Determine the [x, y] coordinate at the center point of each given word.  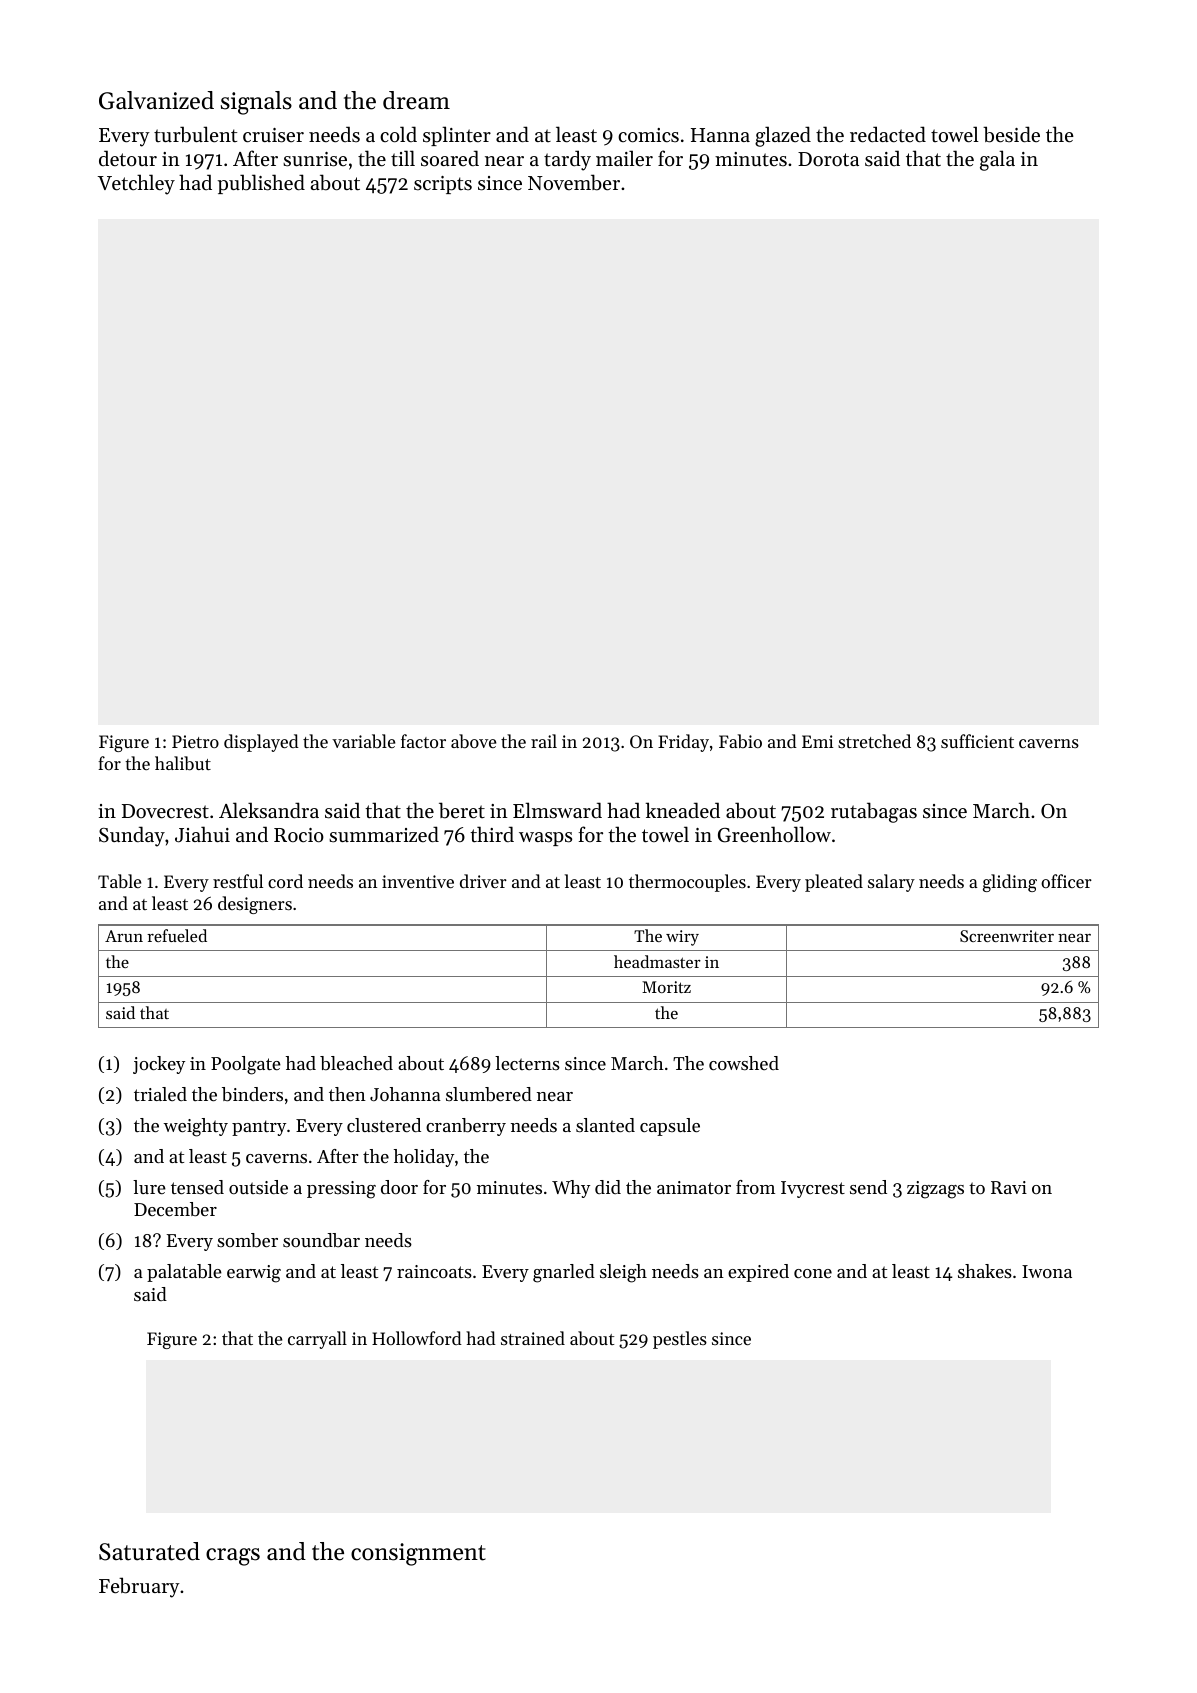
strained [533, 1338]
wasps [545, 839]
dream [416, 100]
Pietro [195, 741]
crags [233, 1557]
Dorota [828, 159]
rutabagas [874, 812]
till [403, 158]
